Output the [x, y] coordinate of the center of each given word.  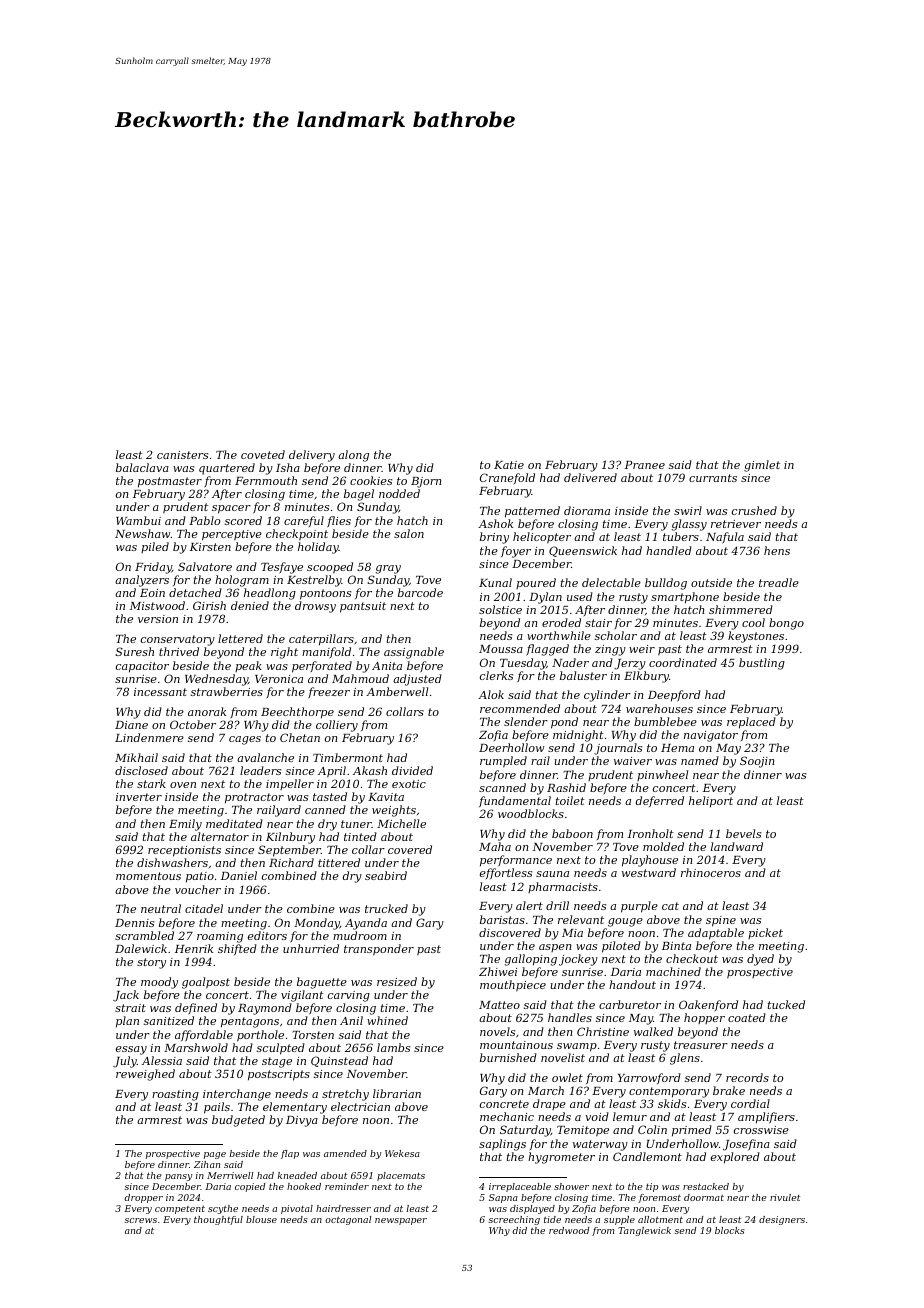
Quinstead [339, 1061]
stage [277, 1062]
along [353, 456]
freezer [329, 692]
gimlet [762, 466]
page [215, 1155]
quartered [227, 469]
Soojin [757, 762]
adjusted [417, 680]
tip [652, 1187]
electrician [360, 1106]
